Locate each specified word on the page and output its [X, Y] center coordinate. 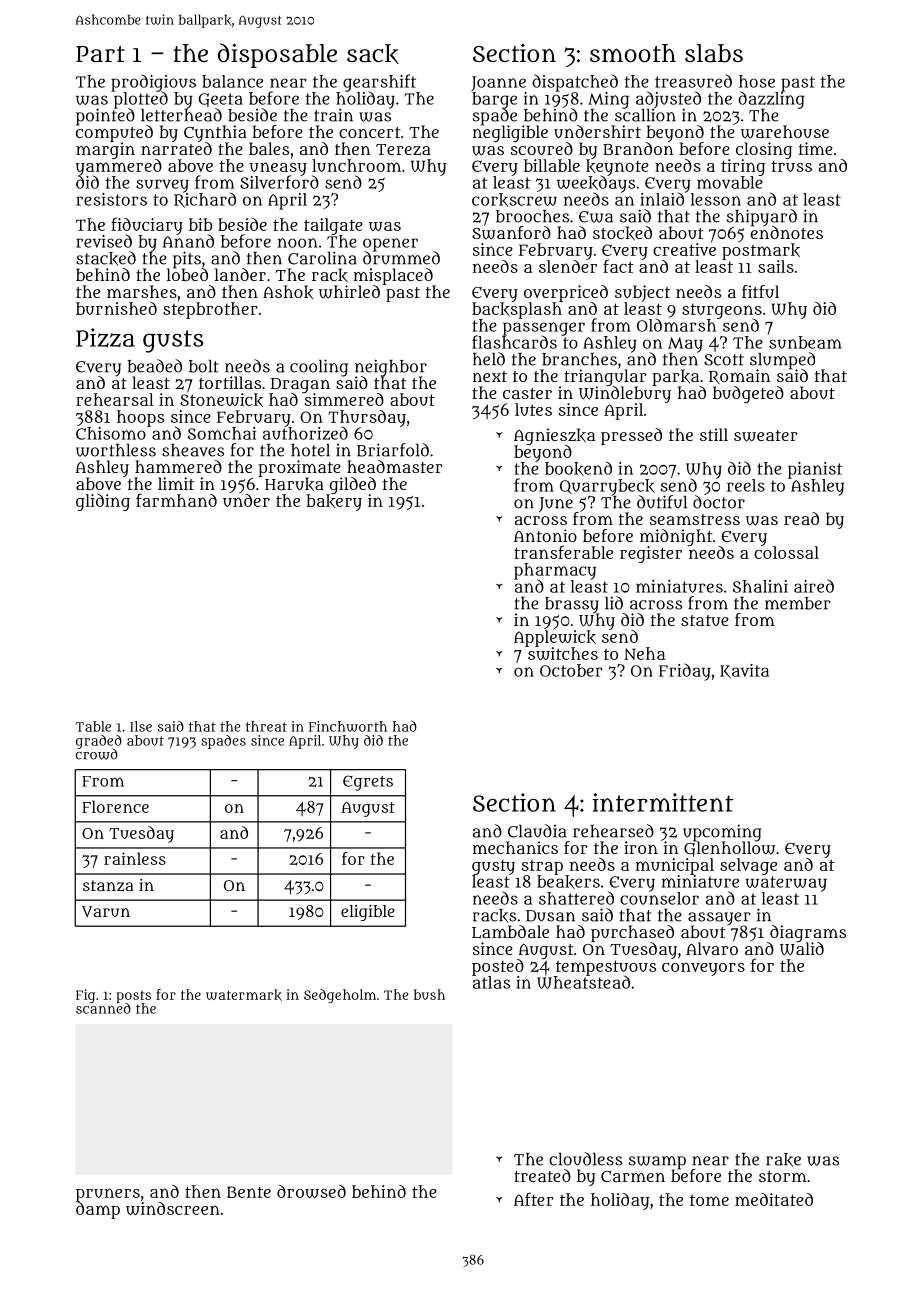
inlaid [662, 199]
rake [783, 1160]
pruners [108, 1195]
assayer [719, 919]
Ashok [288, 292]
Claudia [537, 831]
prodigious [153, 83]
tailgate [333, 226]
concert [370, 132]
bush [429, 994]
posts [133, 997]
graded [99, 742]
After [534, 1199]
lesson [716, 199]
